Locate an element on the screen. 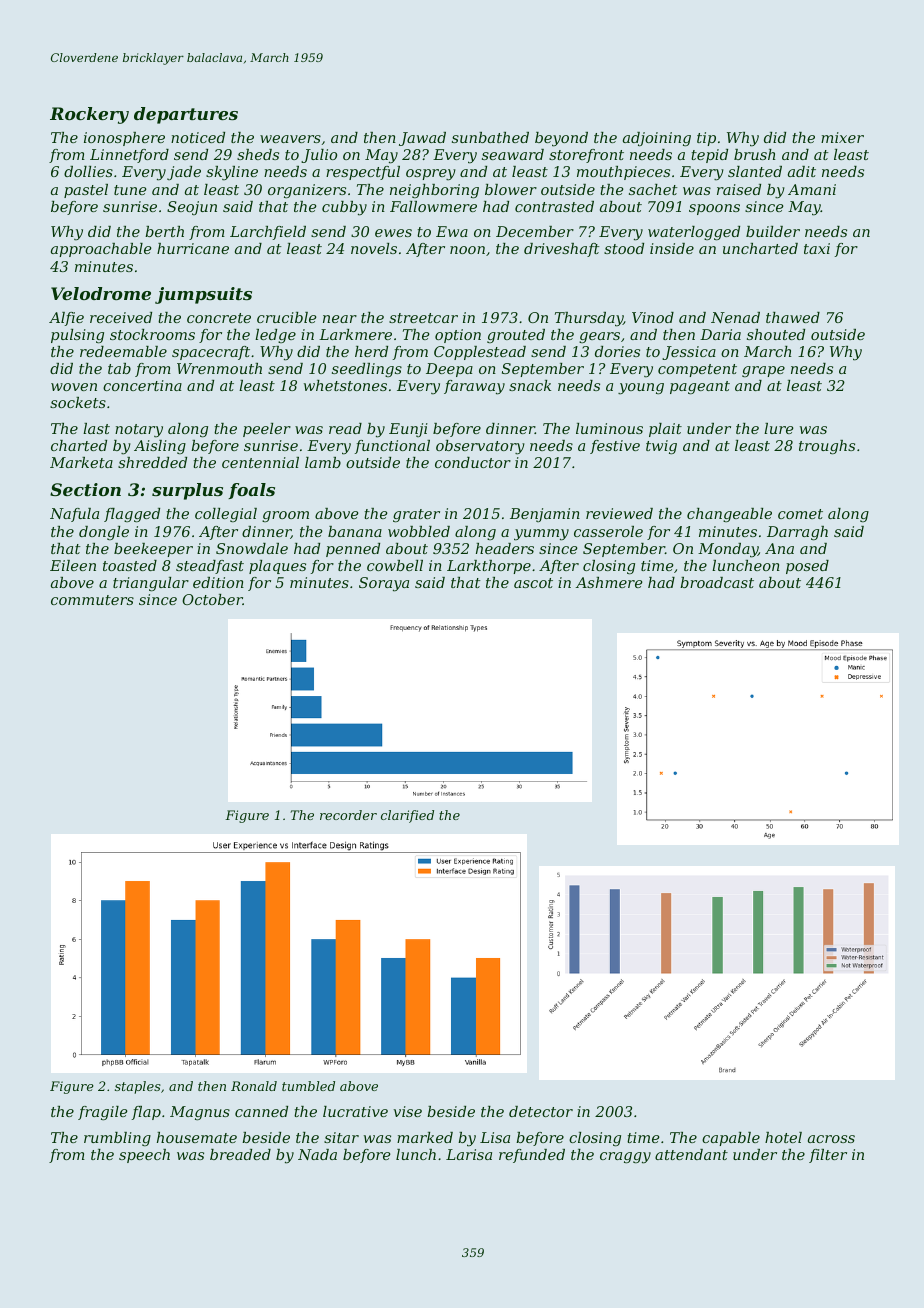 This screenshot has width=924, height=1308. mixer is located at coordinates (842, 137).
